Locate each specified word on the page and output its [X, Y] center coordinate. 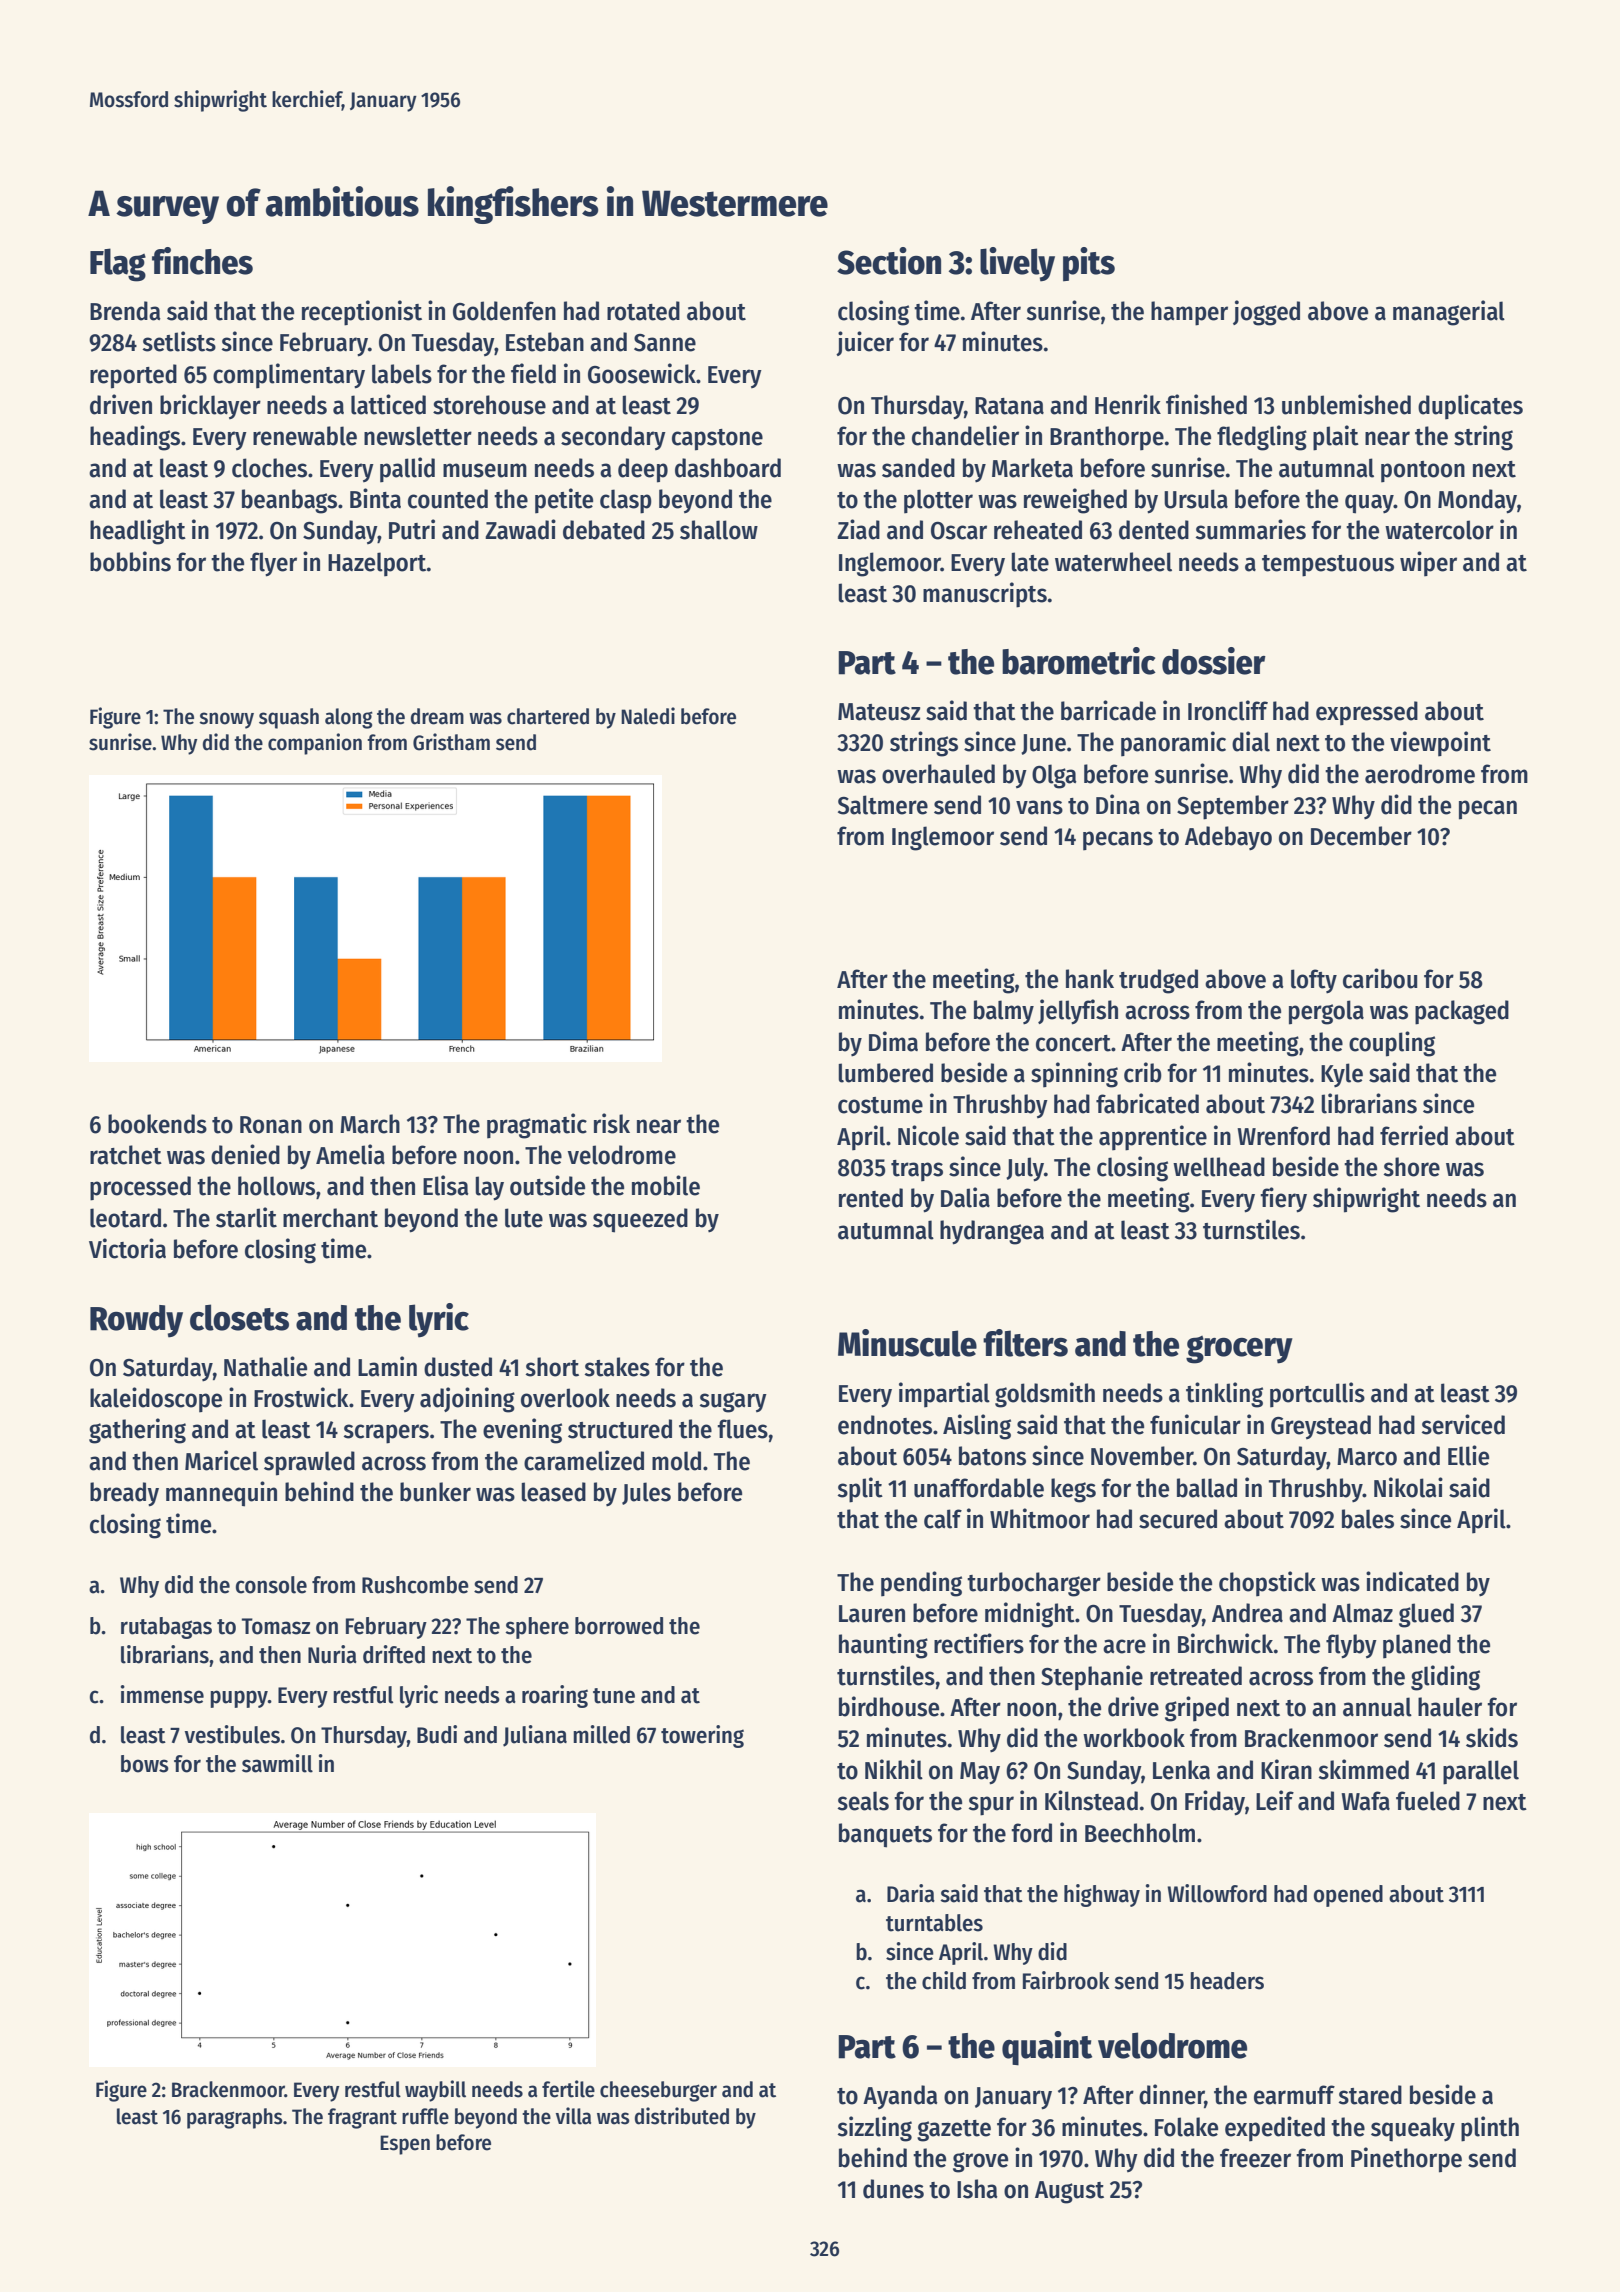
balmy [1004, 1012]
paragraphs [235, 2118]
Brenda [125, 311]
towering [702, 1736]
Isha [977, 2189]
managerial [1449, 313]
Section [889, 261]
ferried [1414, 1135]
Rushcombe [415, 1585]
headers [1227, 1981]
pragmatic [537, 1126]
